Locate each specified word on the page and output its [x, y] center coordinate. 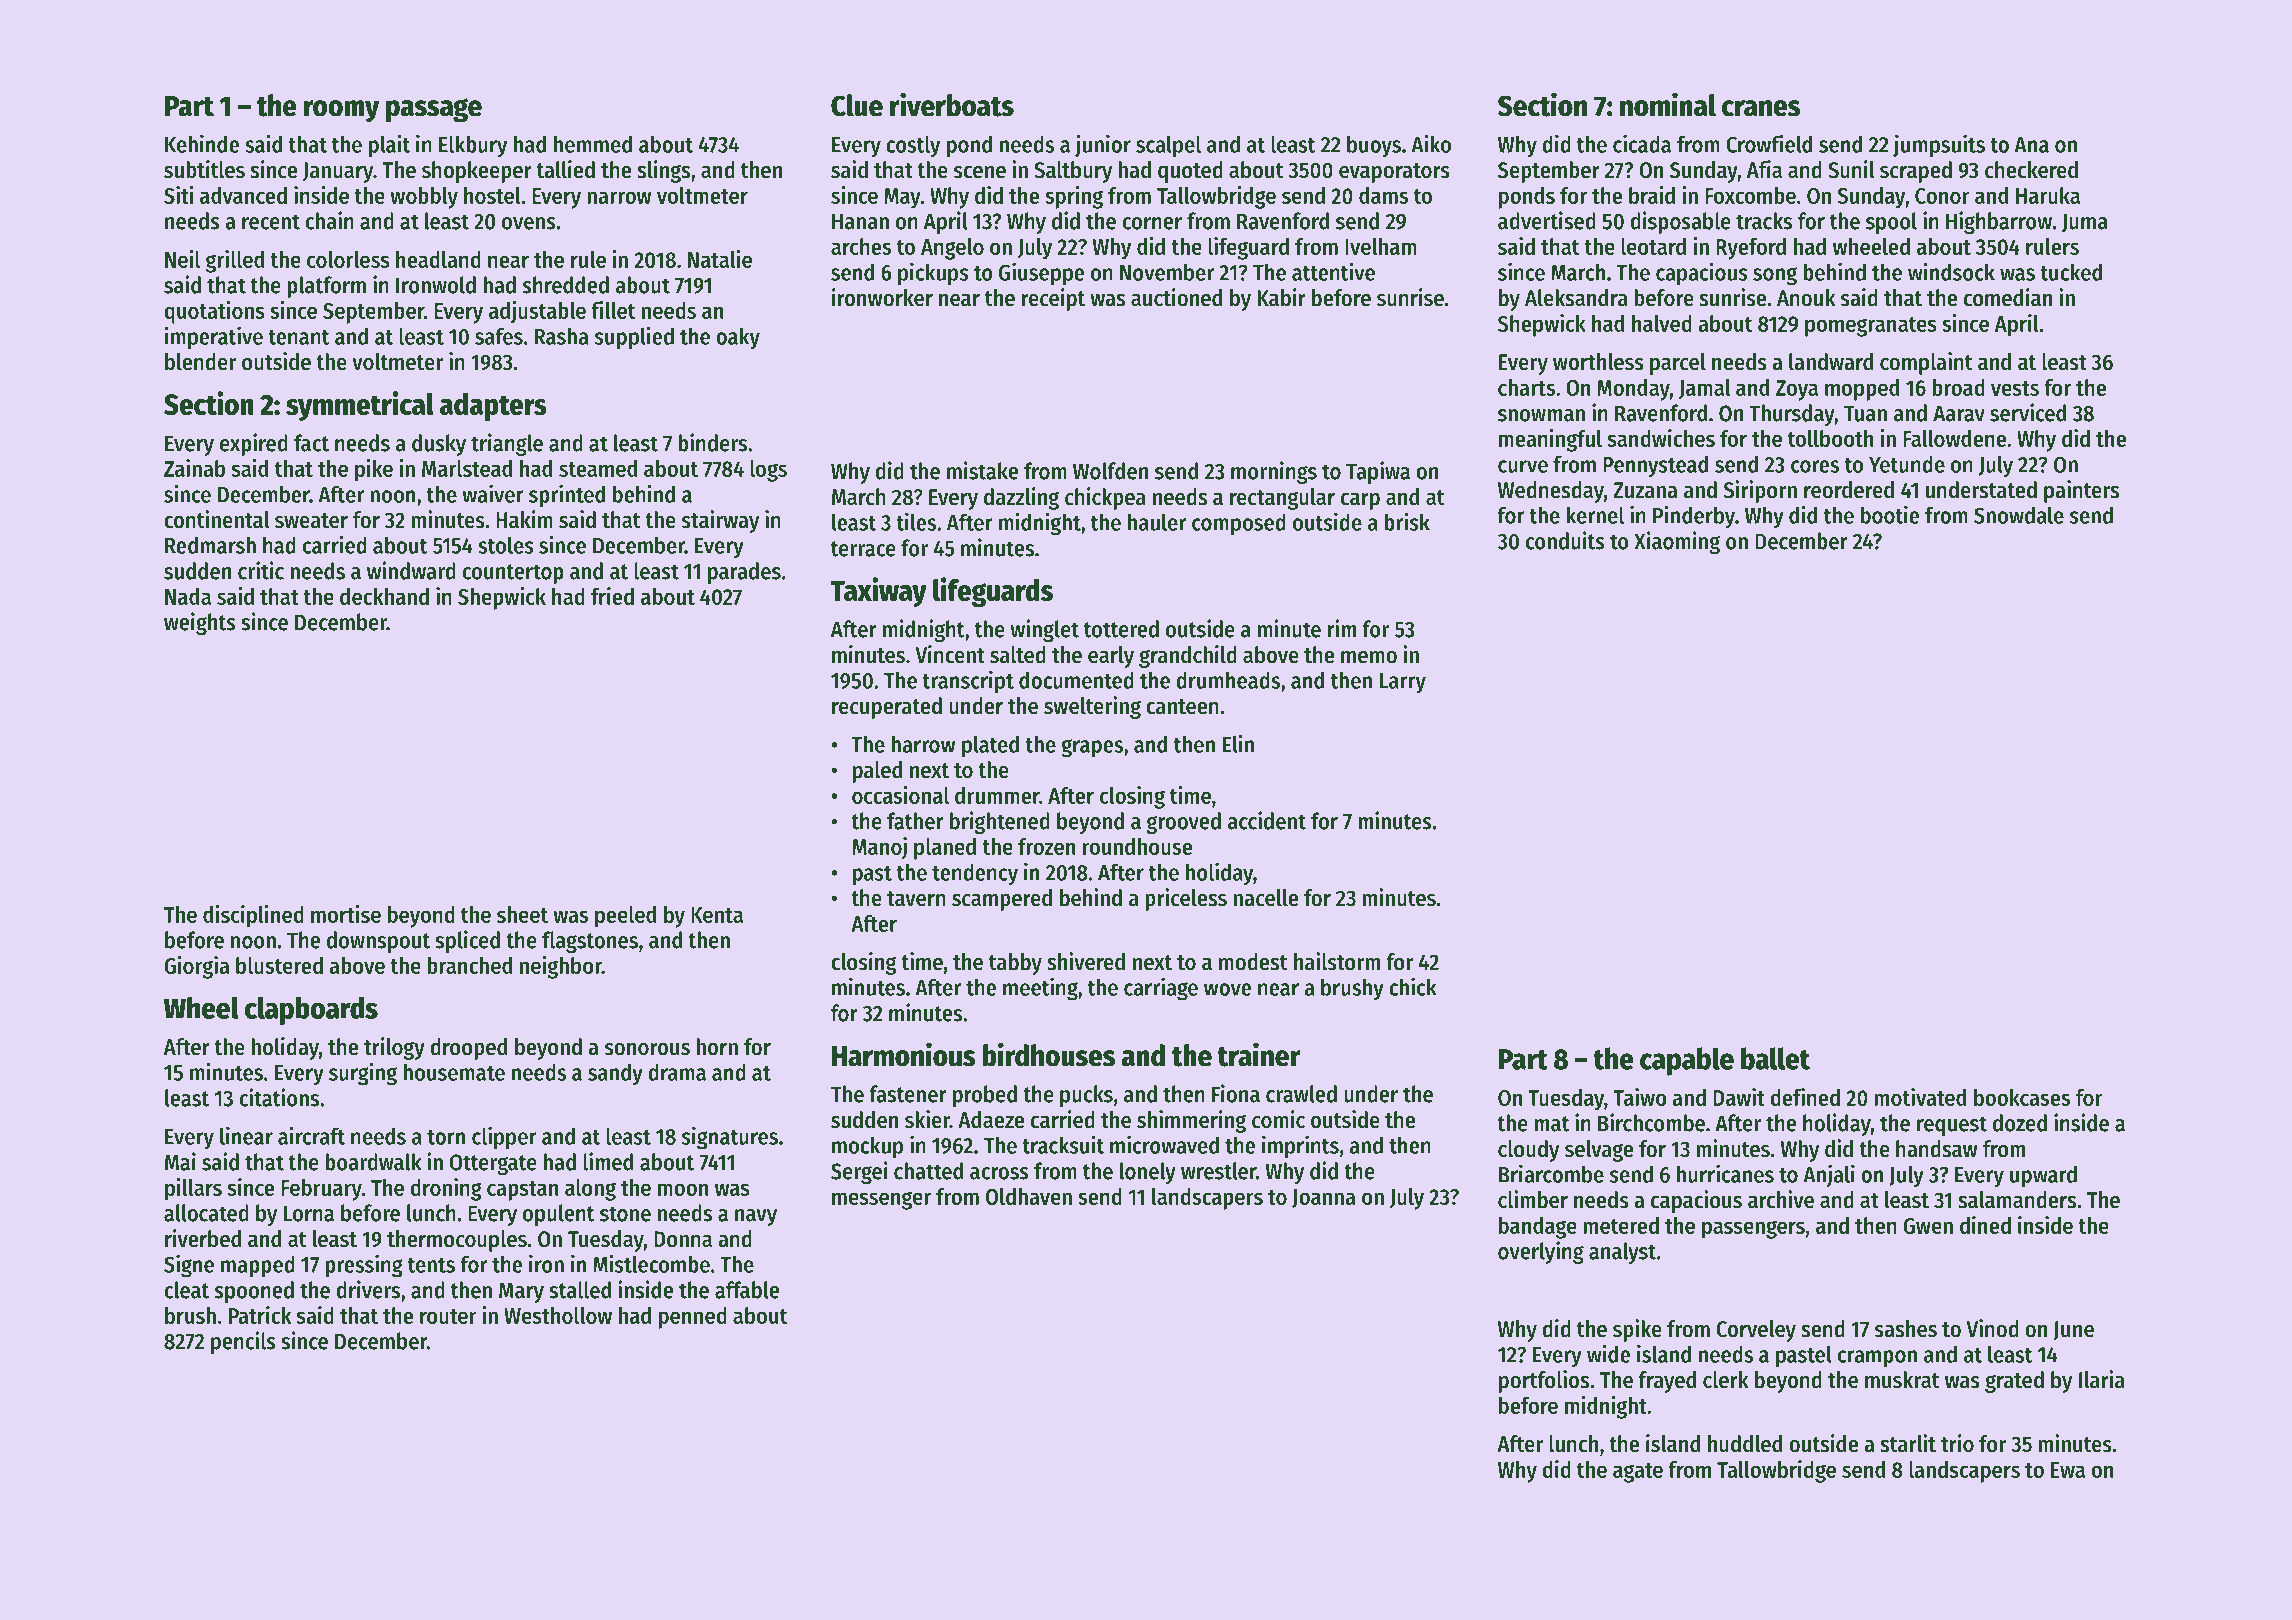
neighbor [561, 967]
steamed [598, 468]
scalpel [1168, 146]
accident [1267, 820]
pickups [933, 274]
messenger [881, 1200]
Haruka [2048, 195]
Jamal [1704, 389]
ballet [1775, 1058]
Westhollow [558, 1315]
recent [271, 222]
